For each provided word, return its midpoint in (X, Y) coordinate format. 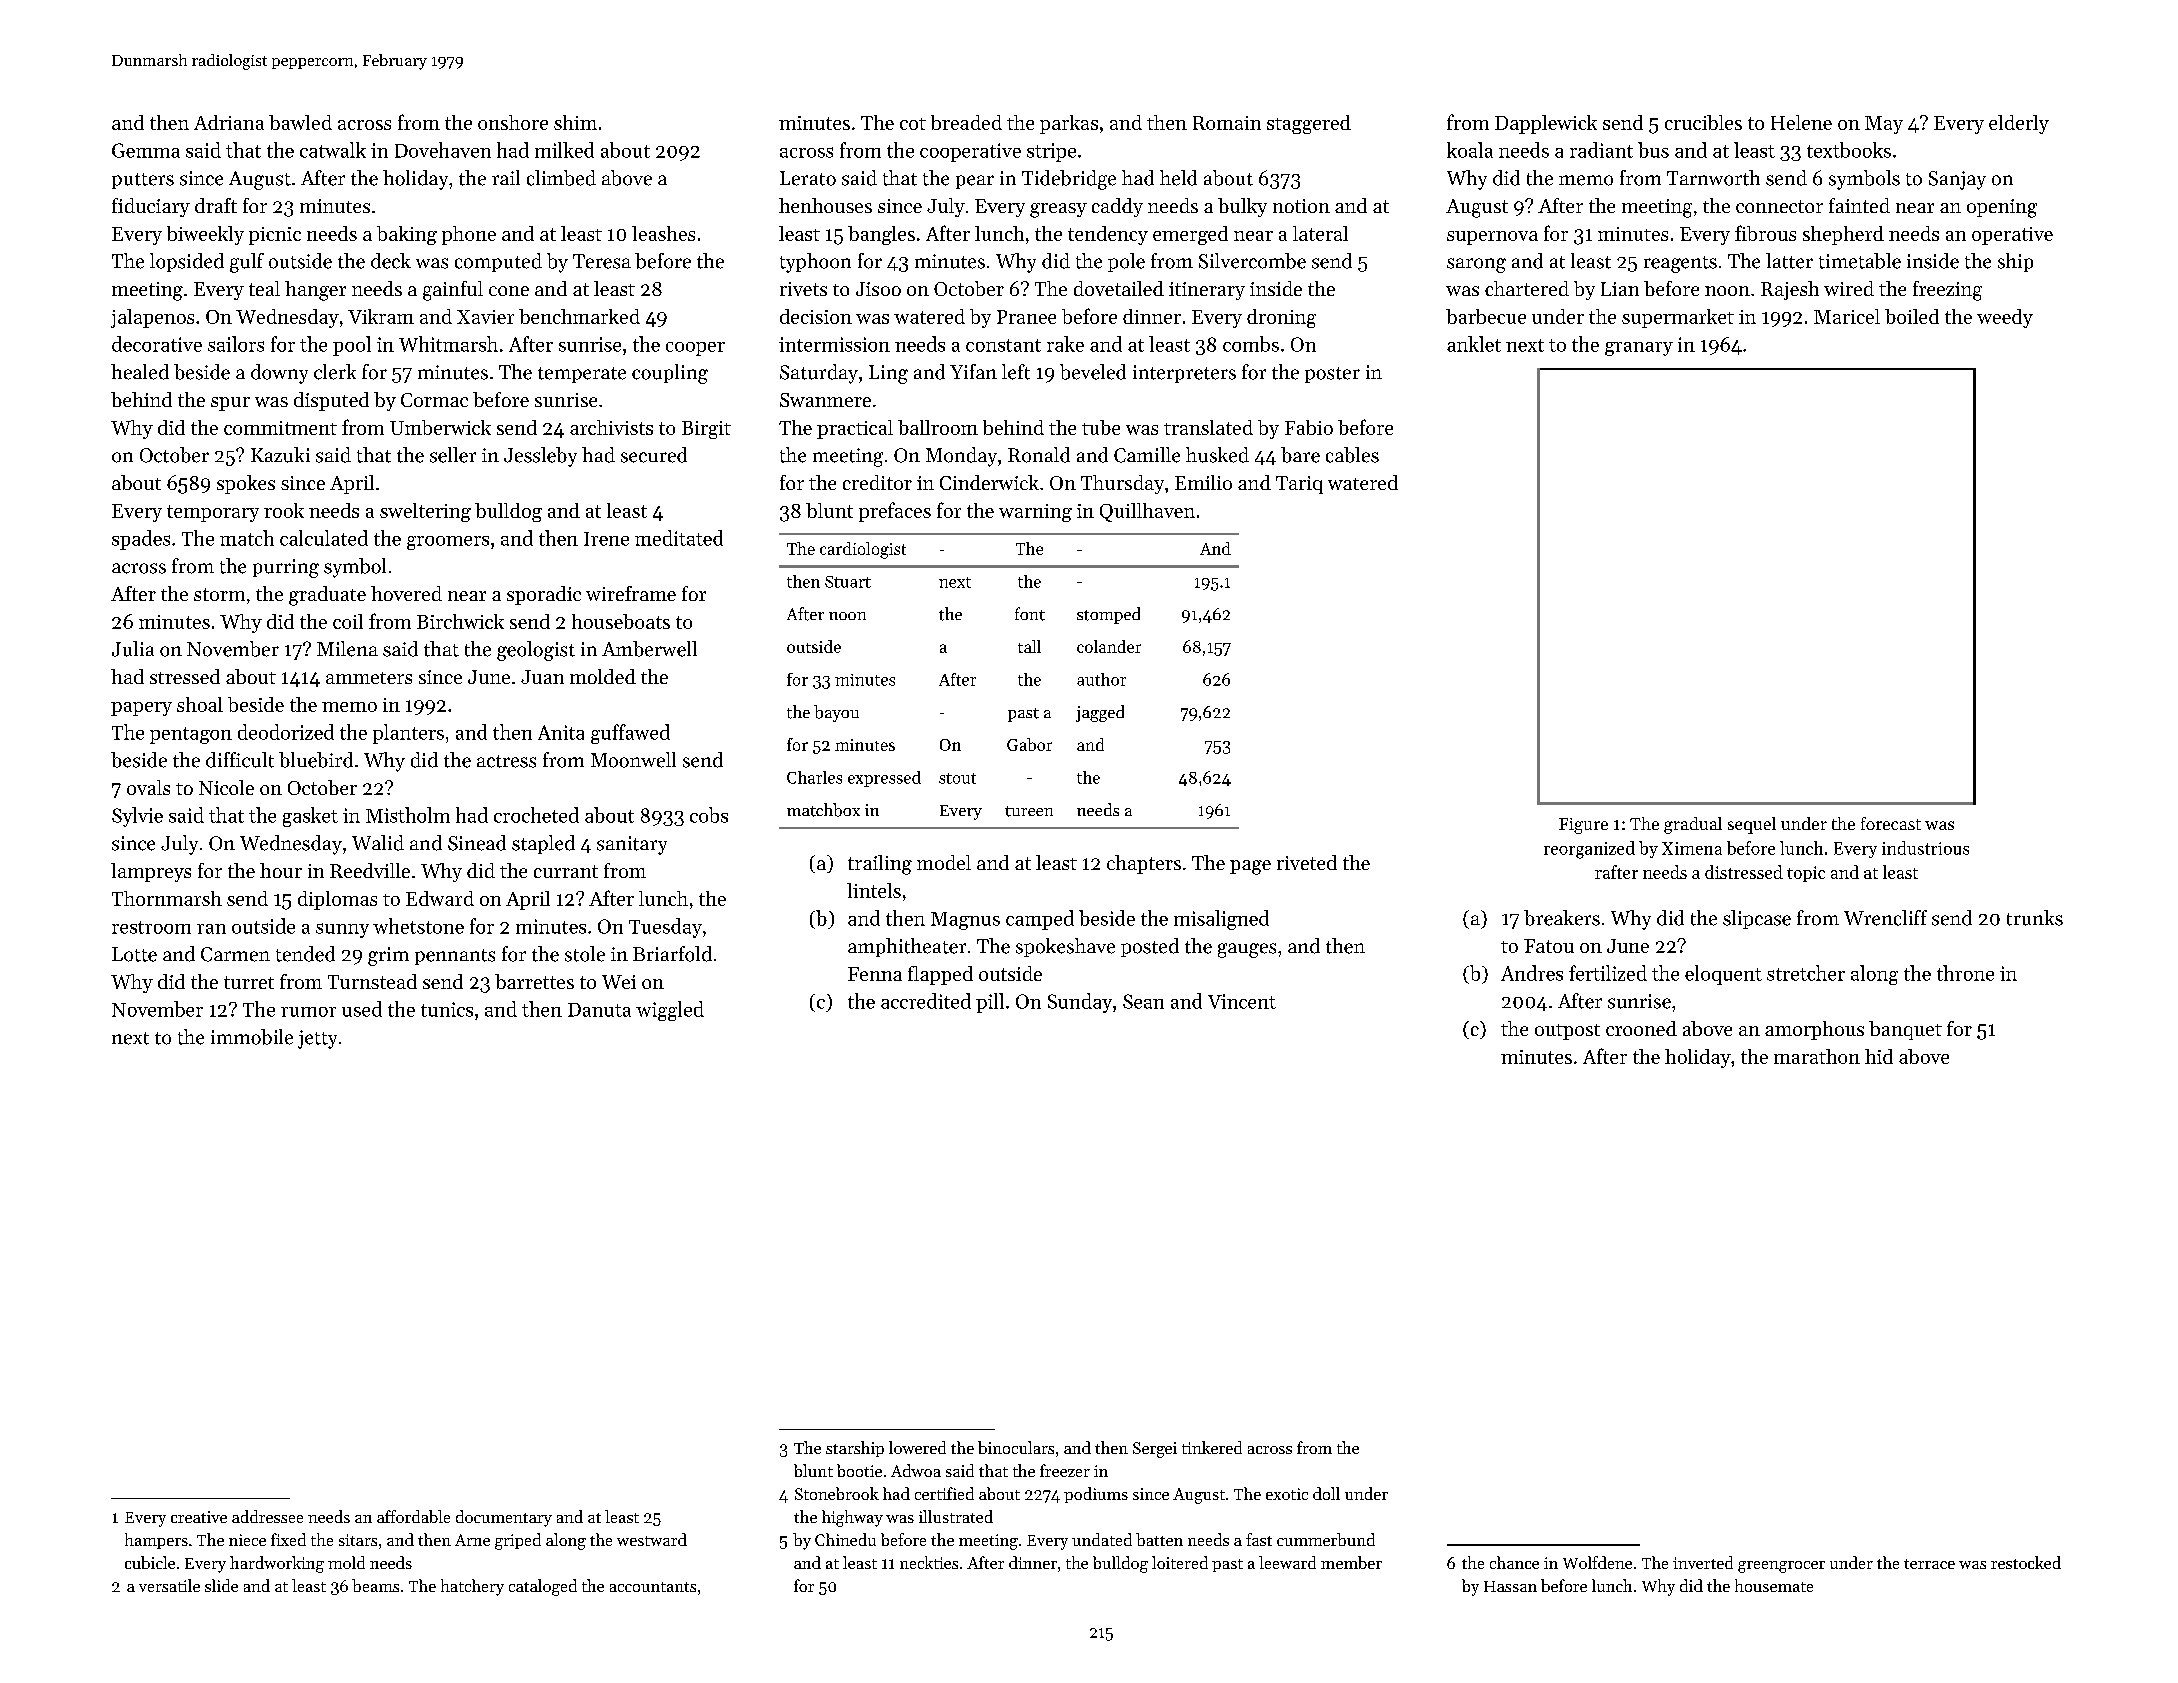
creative (199, 1517)
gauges (1247, 950)
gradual (1693, 825)
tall (1029, 646)
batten (1159, 1539)
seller (453, 455)
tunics (447, 1009)
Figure (1583, 826)
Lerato (808, 178)
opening (2002, 208)
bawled (300, 122)
